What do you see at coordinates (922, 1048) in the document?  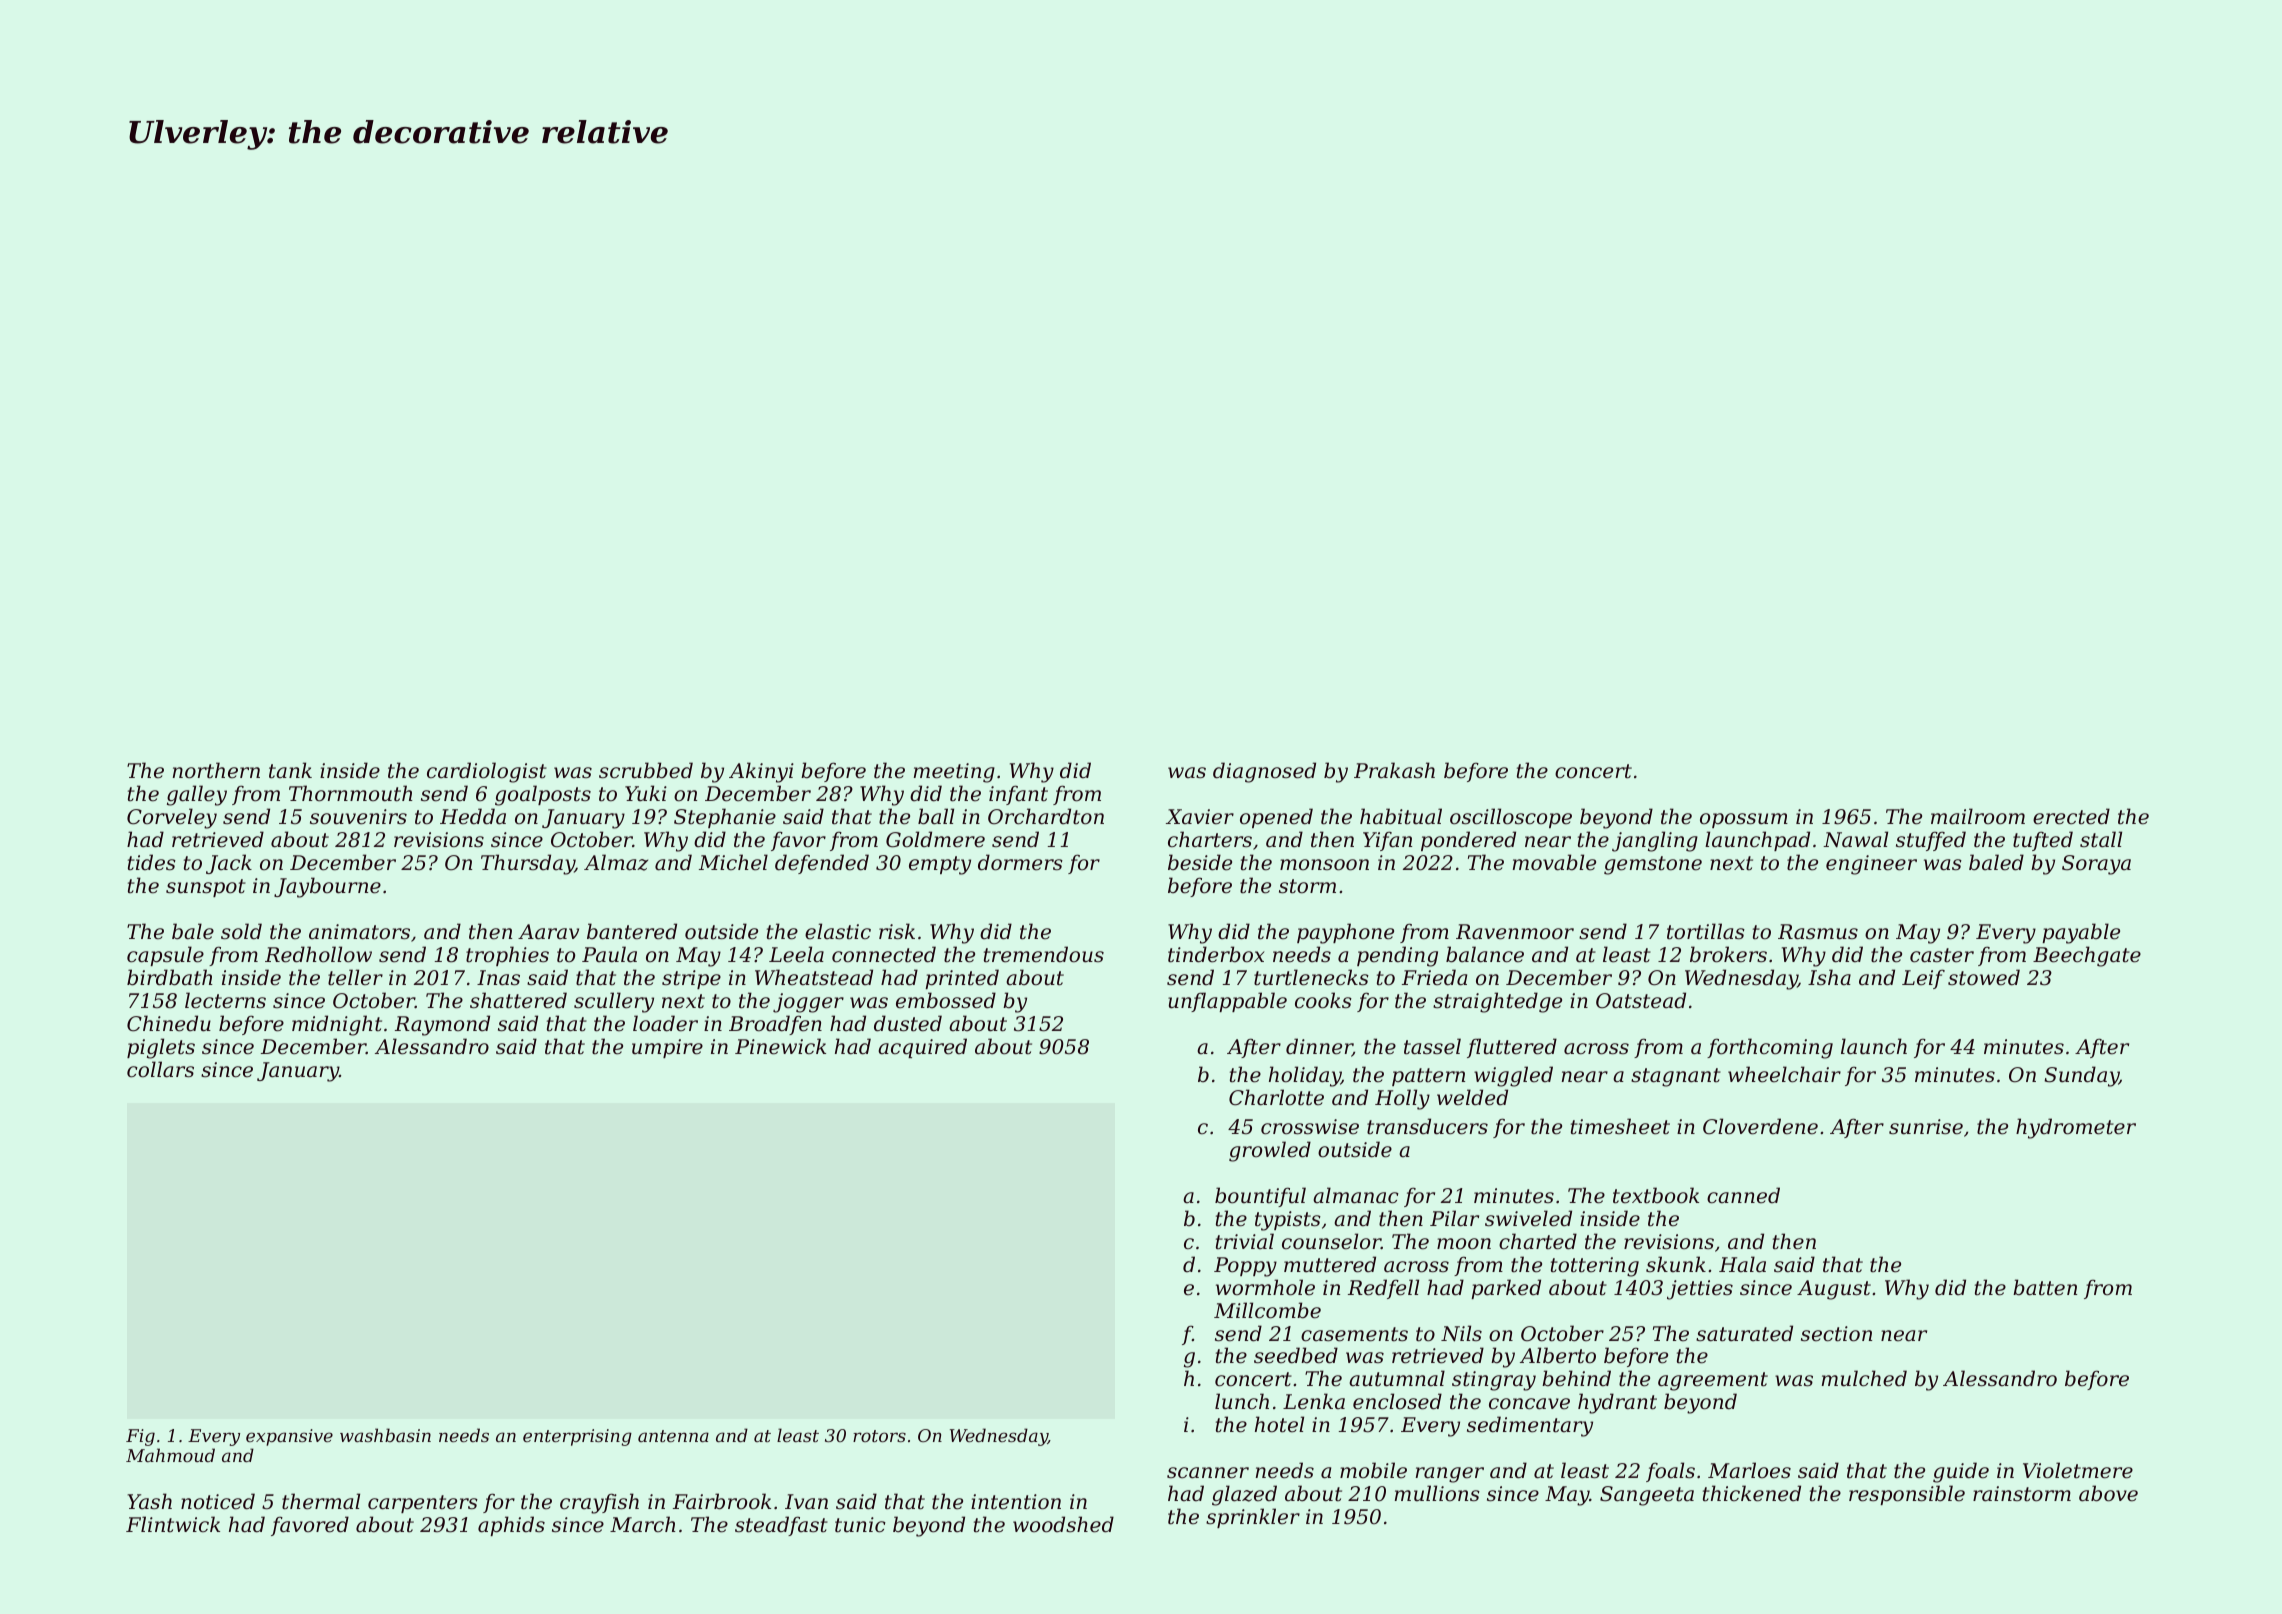 I see `acquired` at bounding box center [922, 1048].
